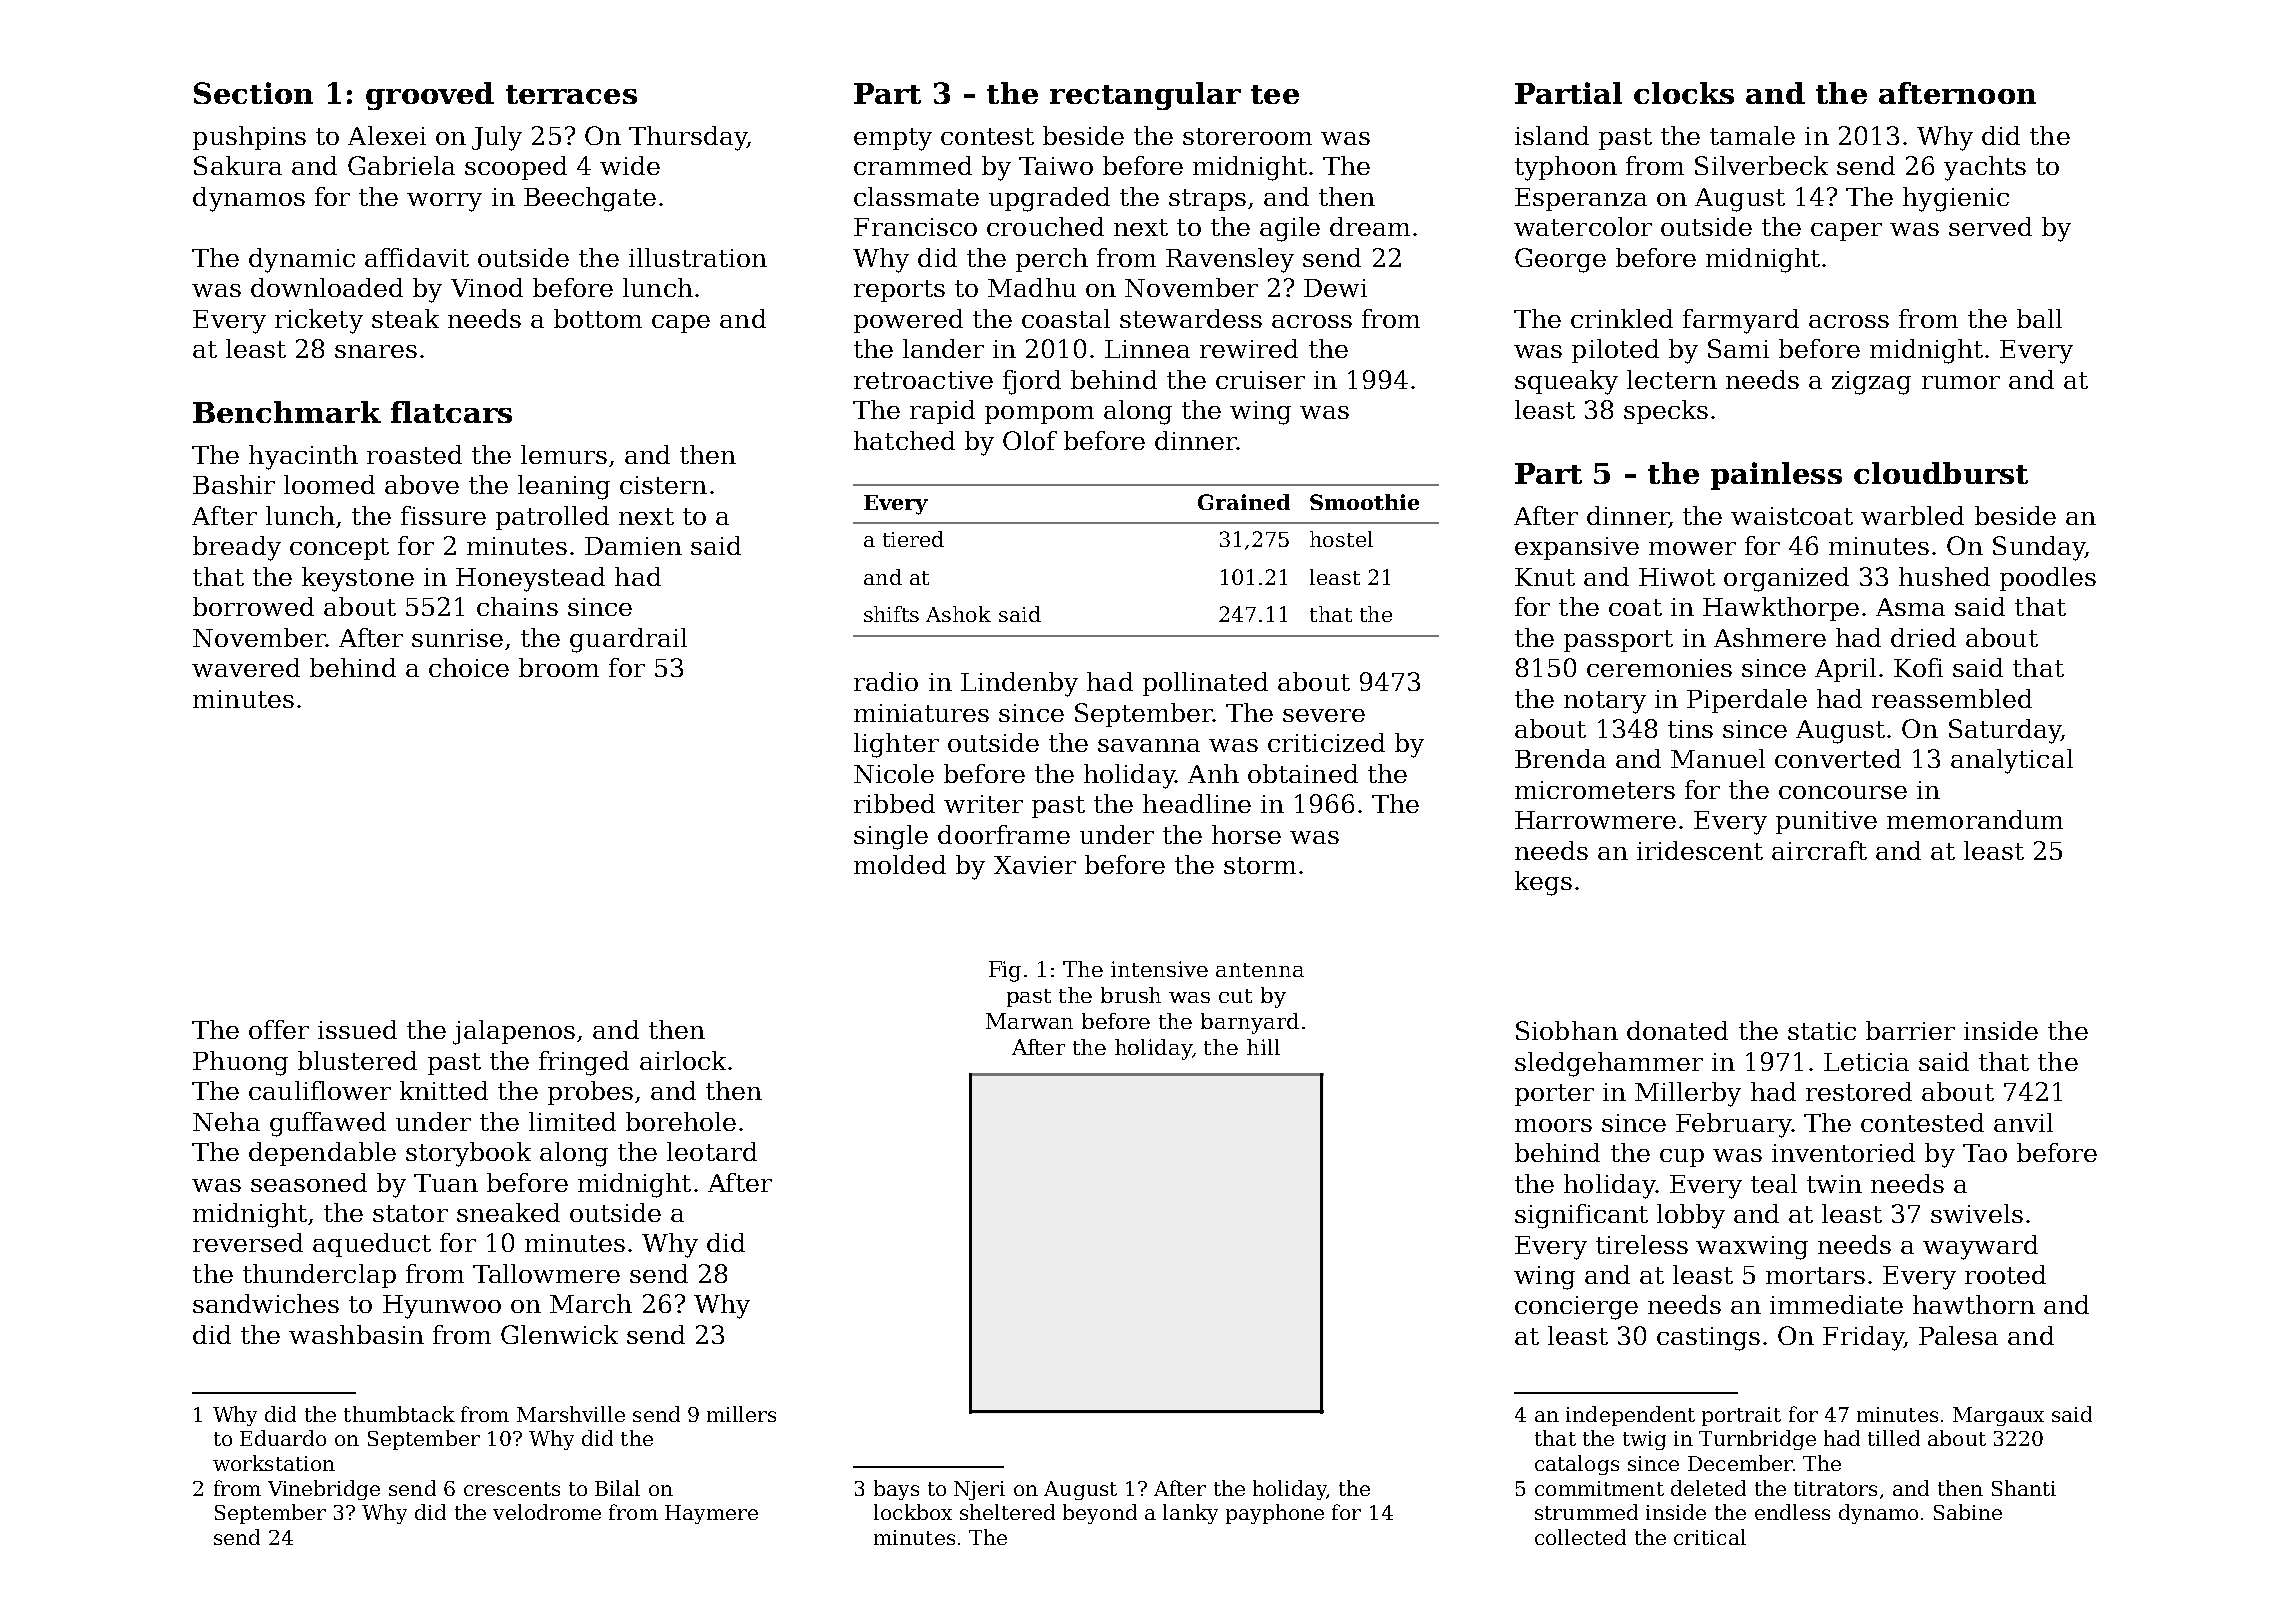 This page has height=1620, width=2292. What do you see at coordinates (1190, 1514) in the page?
I see `lanky` at bounding box center [1190, 1514].
